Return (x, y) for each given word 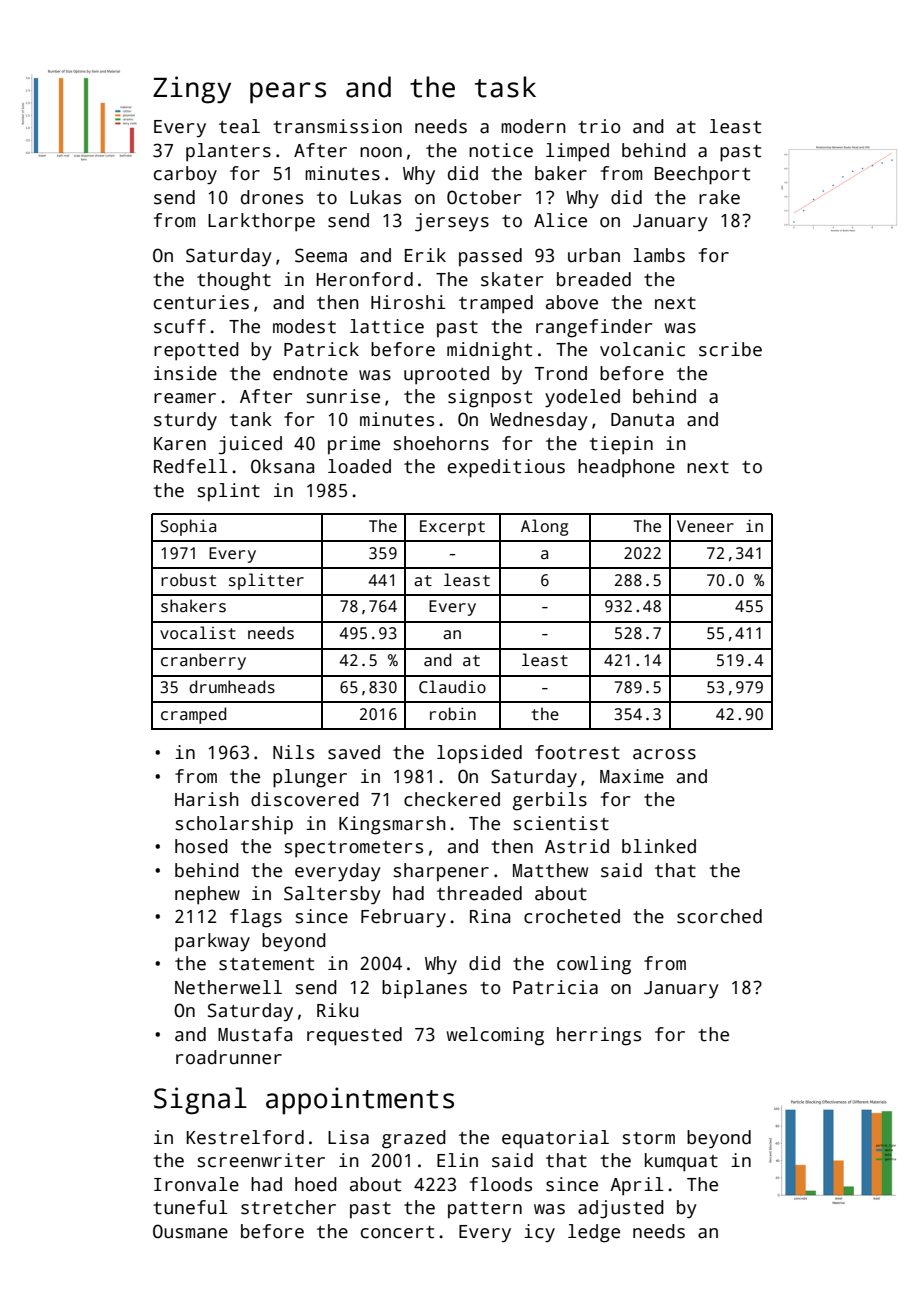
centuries (201, 302)
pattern (485, 1210)
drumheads (232, 687)
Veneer (705, 526)
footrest (577, 752)
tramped (496, 304)
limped (577, 152)
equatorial (555, 1139)
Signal (200, 1101)
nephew (207, 895)
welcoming (495, 1036)
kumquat (681, 1162)
